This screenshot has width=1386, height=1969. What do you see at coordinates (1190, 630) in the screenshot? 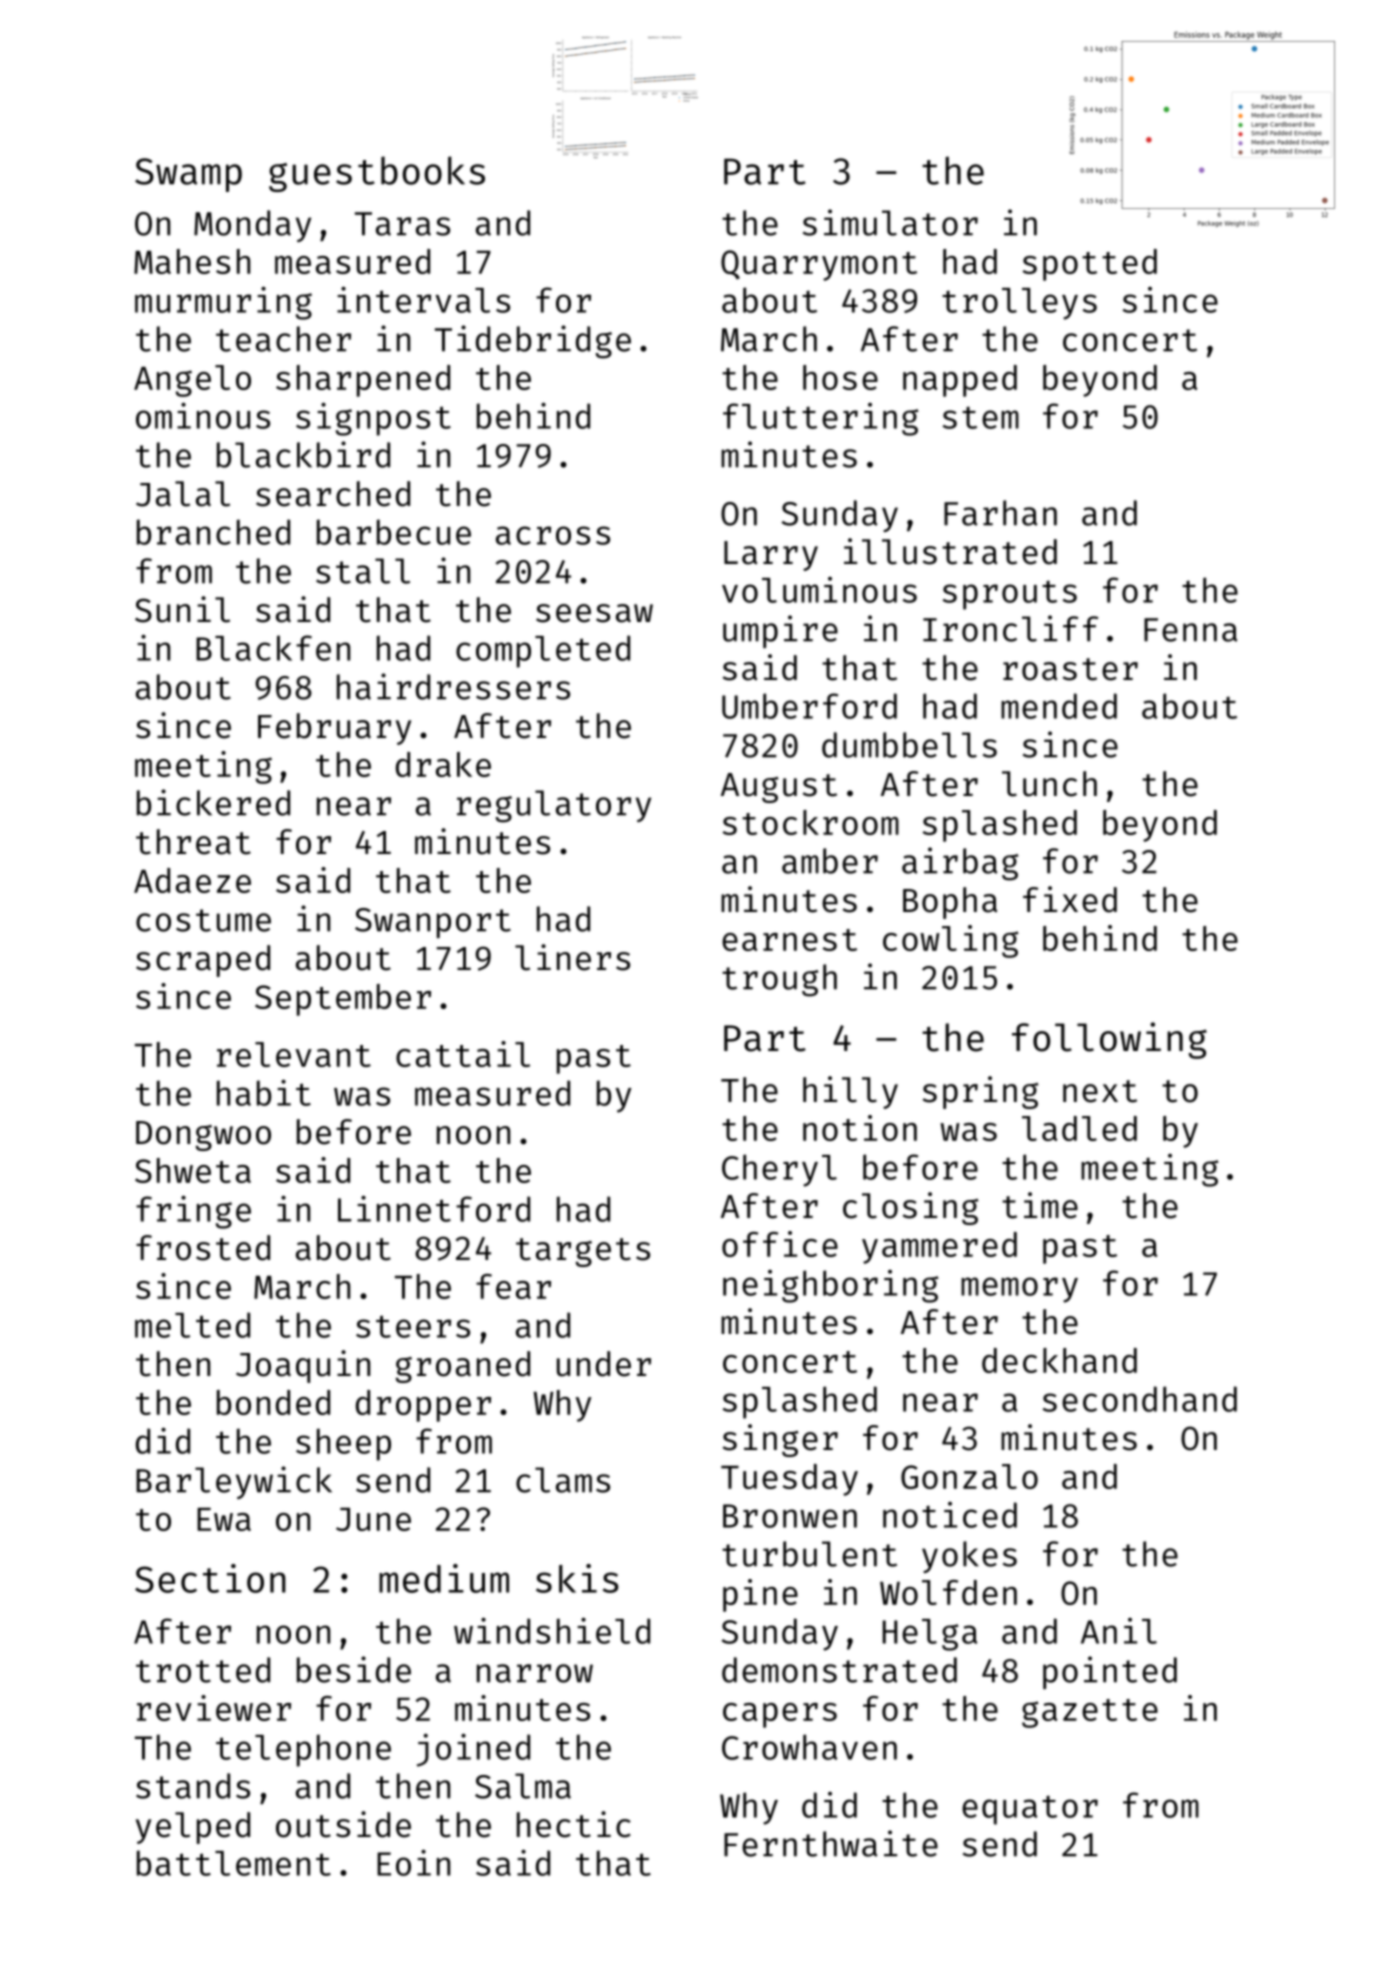
I see `Fenna` at bounding box center [1190, 630].
